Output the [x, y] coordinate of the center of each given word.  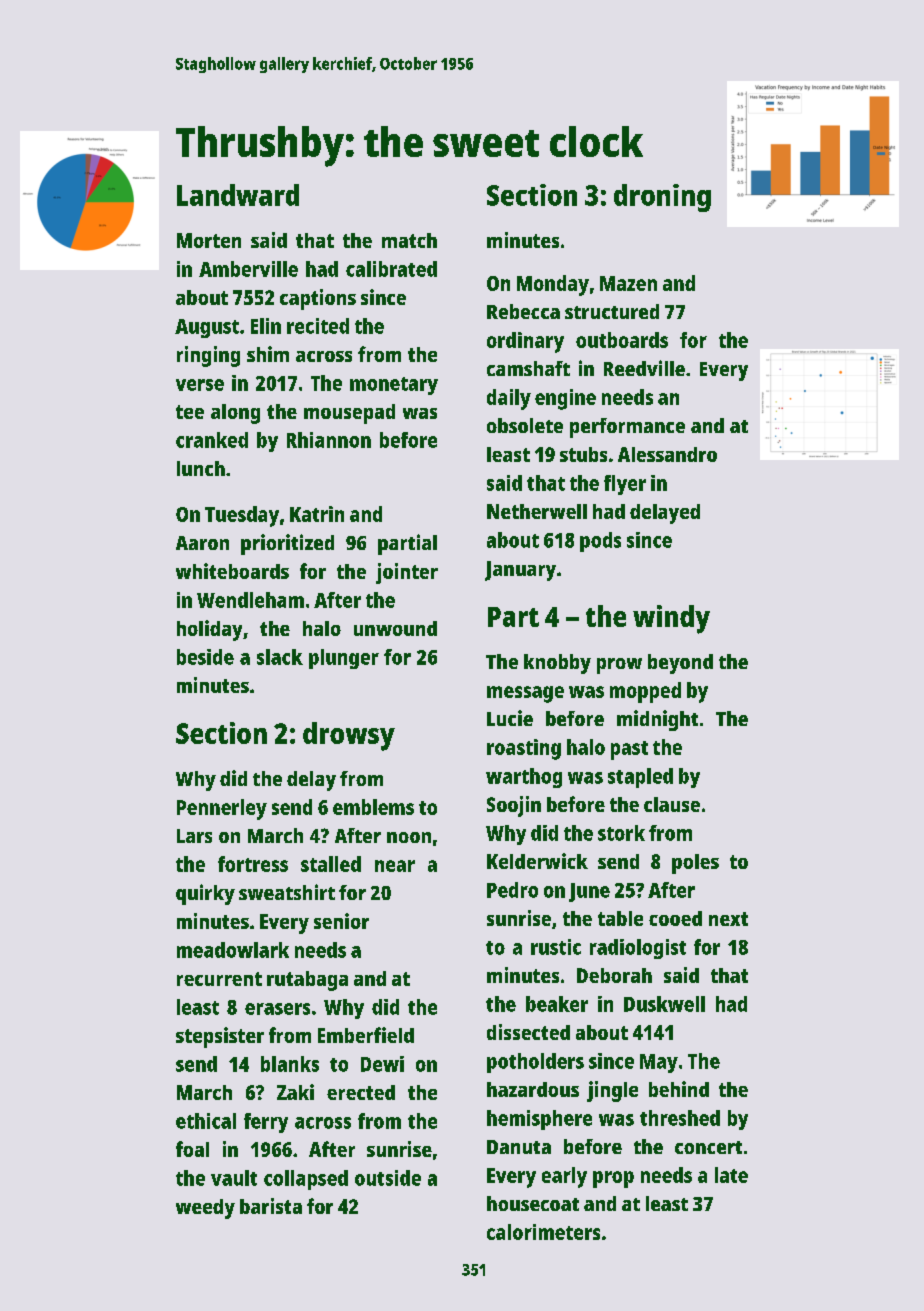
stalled [331, 864]
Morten [209, 240]
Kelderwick [537, 861]
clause [672, 804]
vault [234, 1178]
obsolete [525, 425]
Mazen [628, 283]
